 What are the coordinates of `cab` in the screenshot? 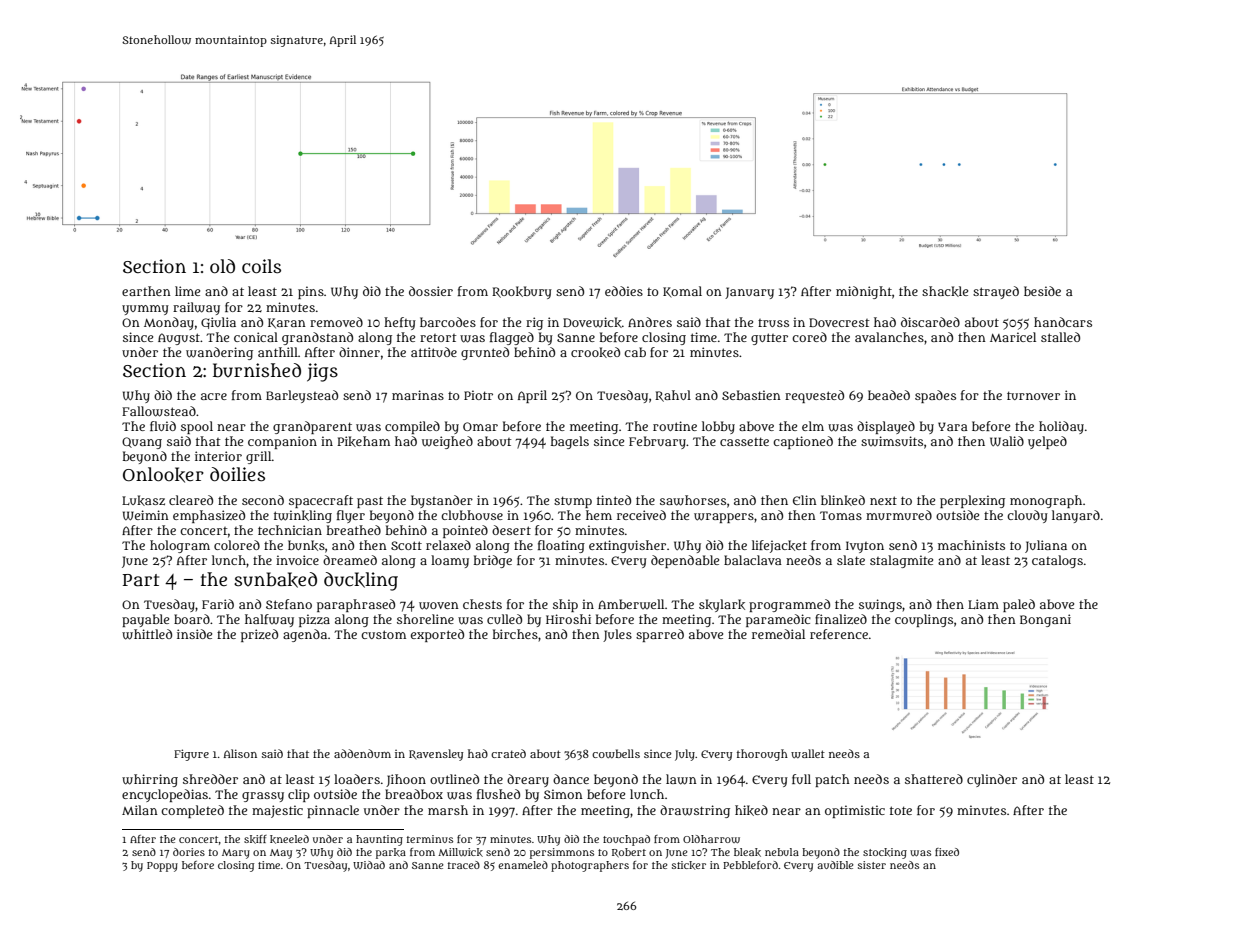 It's located at (635, 352).
